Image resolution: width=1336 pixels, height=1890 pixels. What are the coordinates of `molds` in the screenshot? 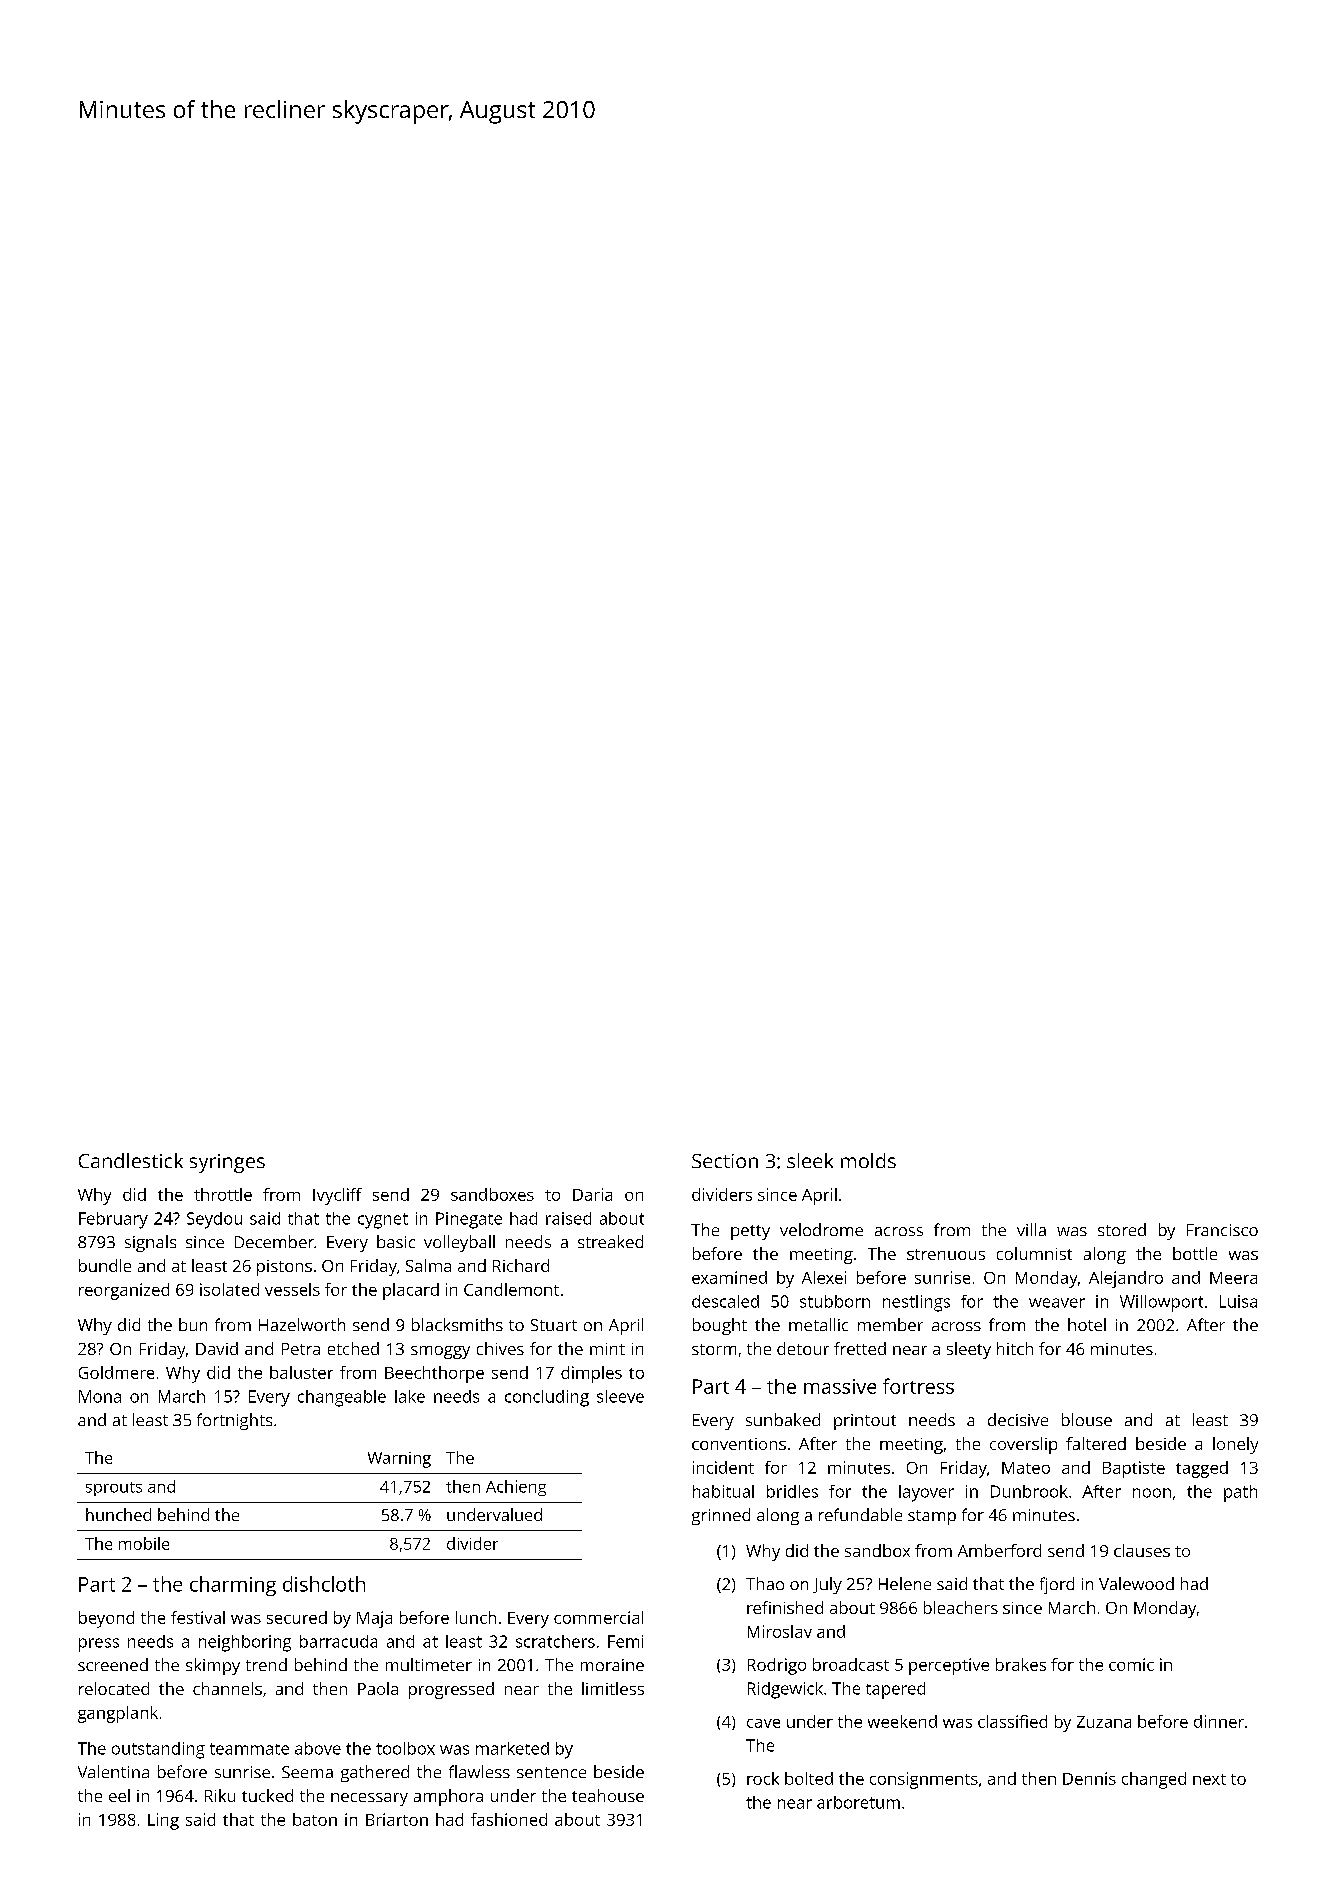 It's located at (868, 1160).
